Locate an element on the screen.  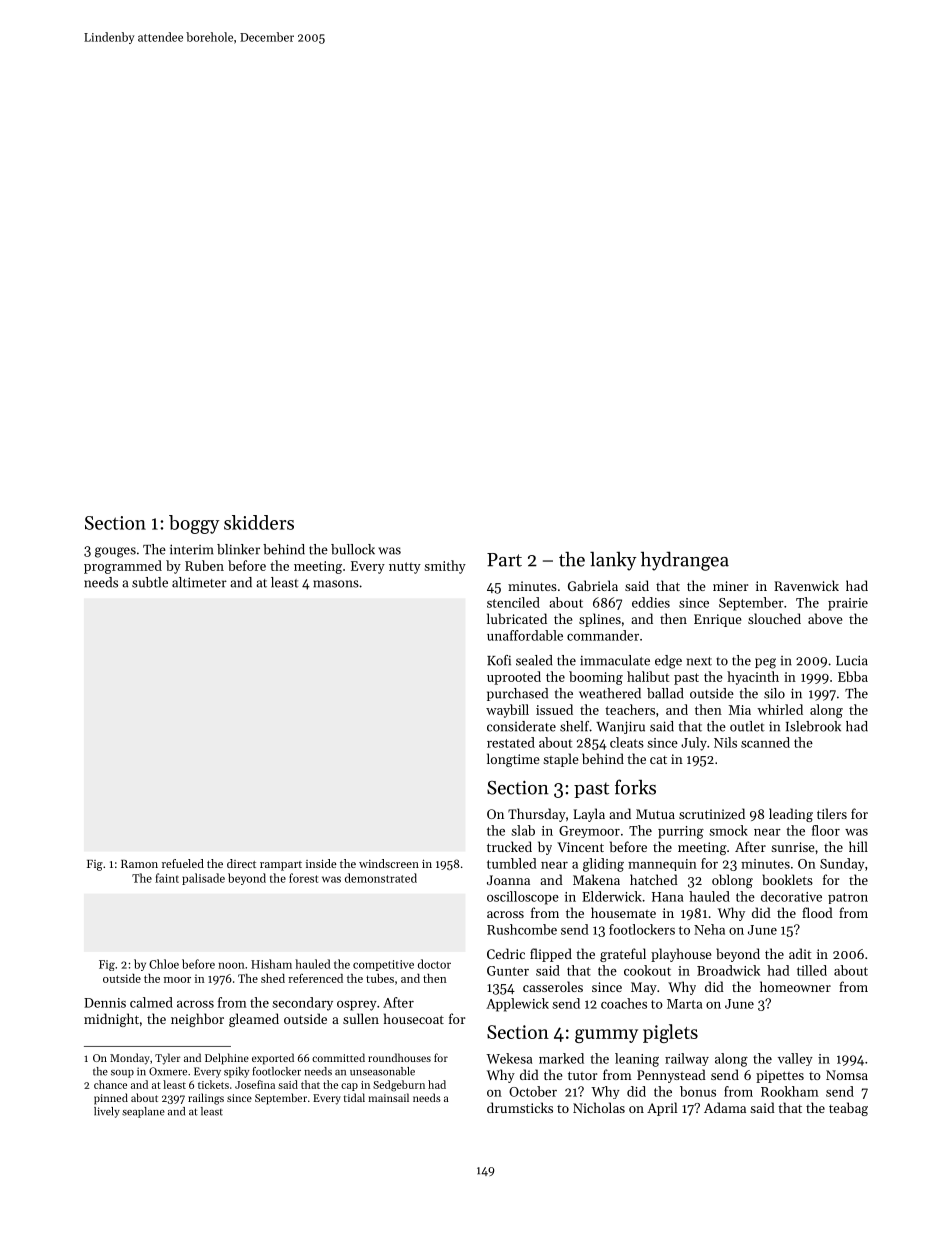
hydrangea is located at coordinates (685, 561).
